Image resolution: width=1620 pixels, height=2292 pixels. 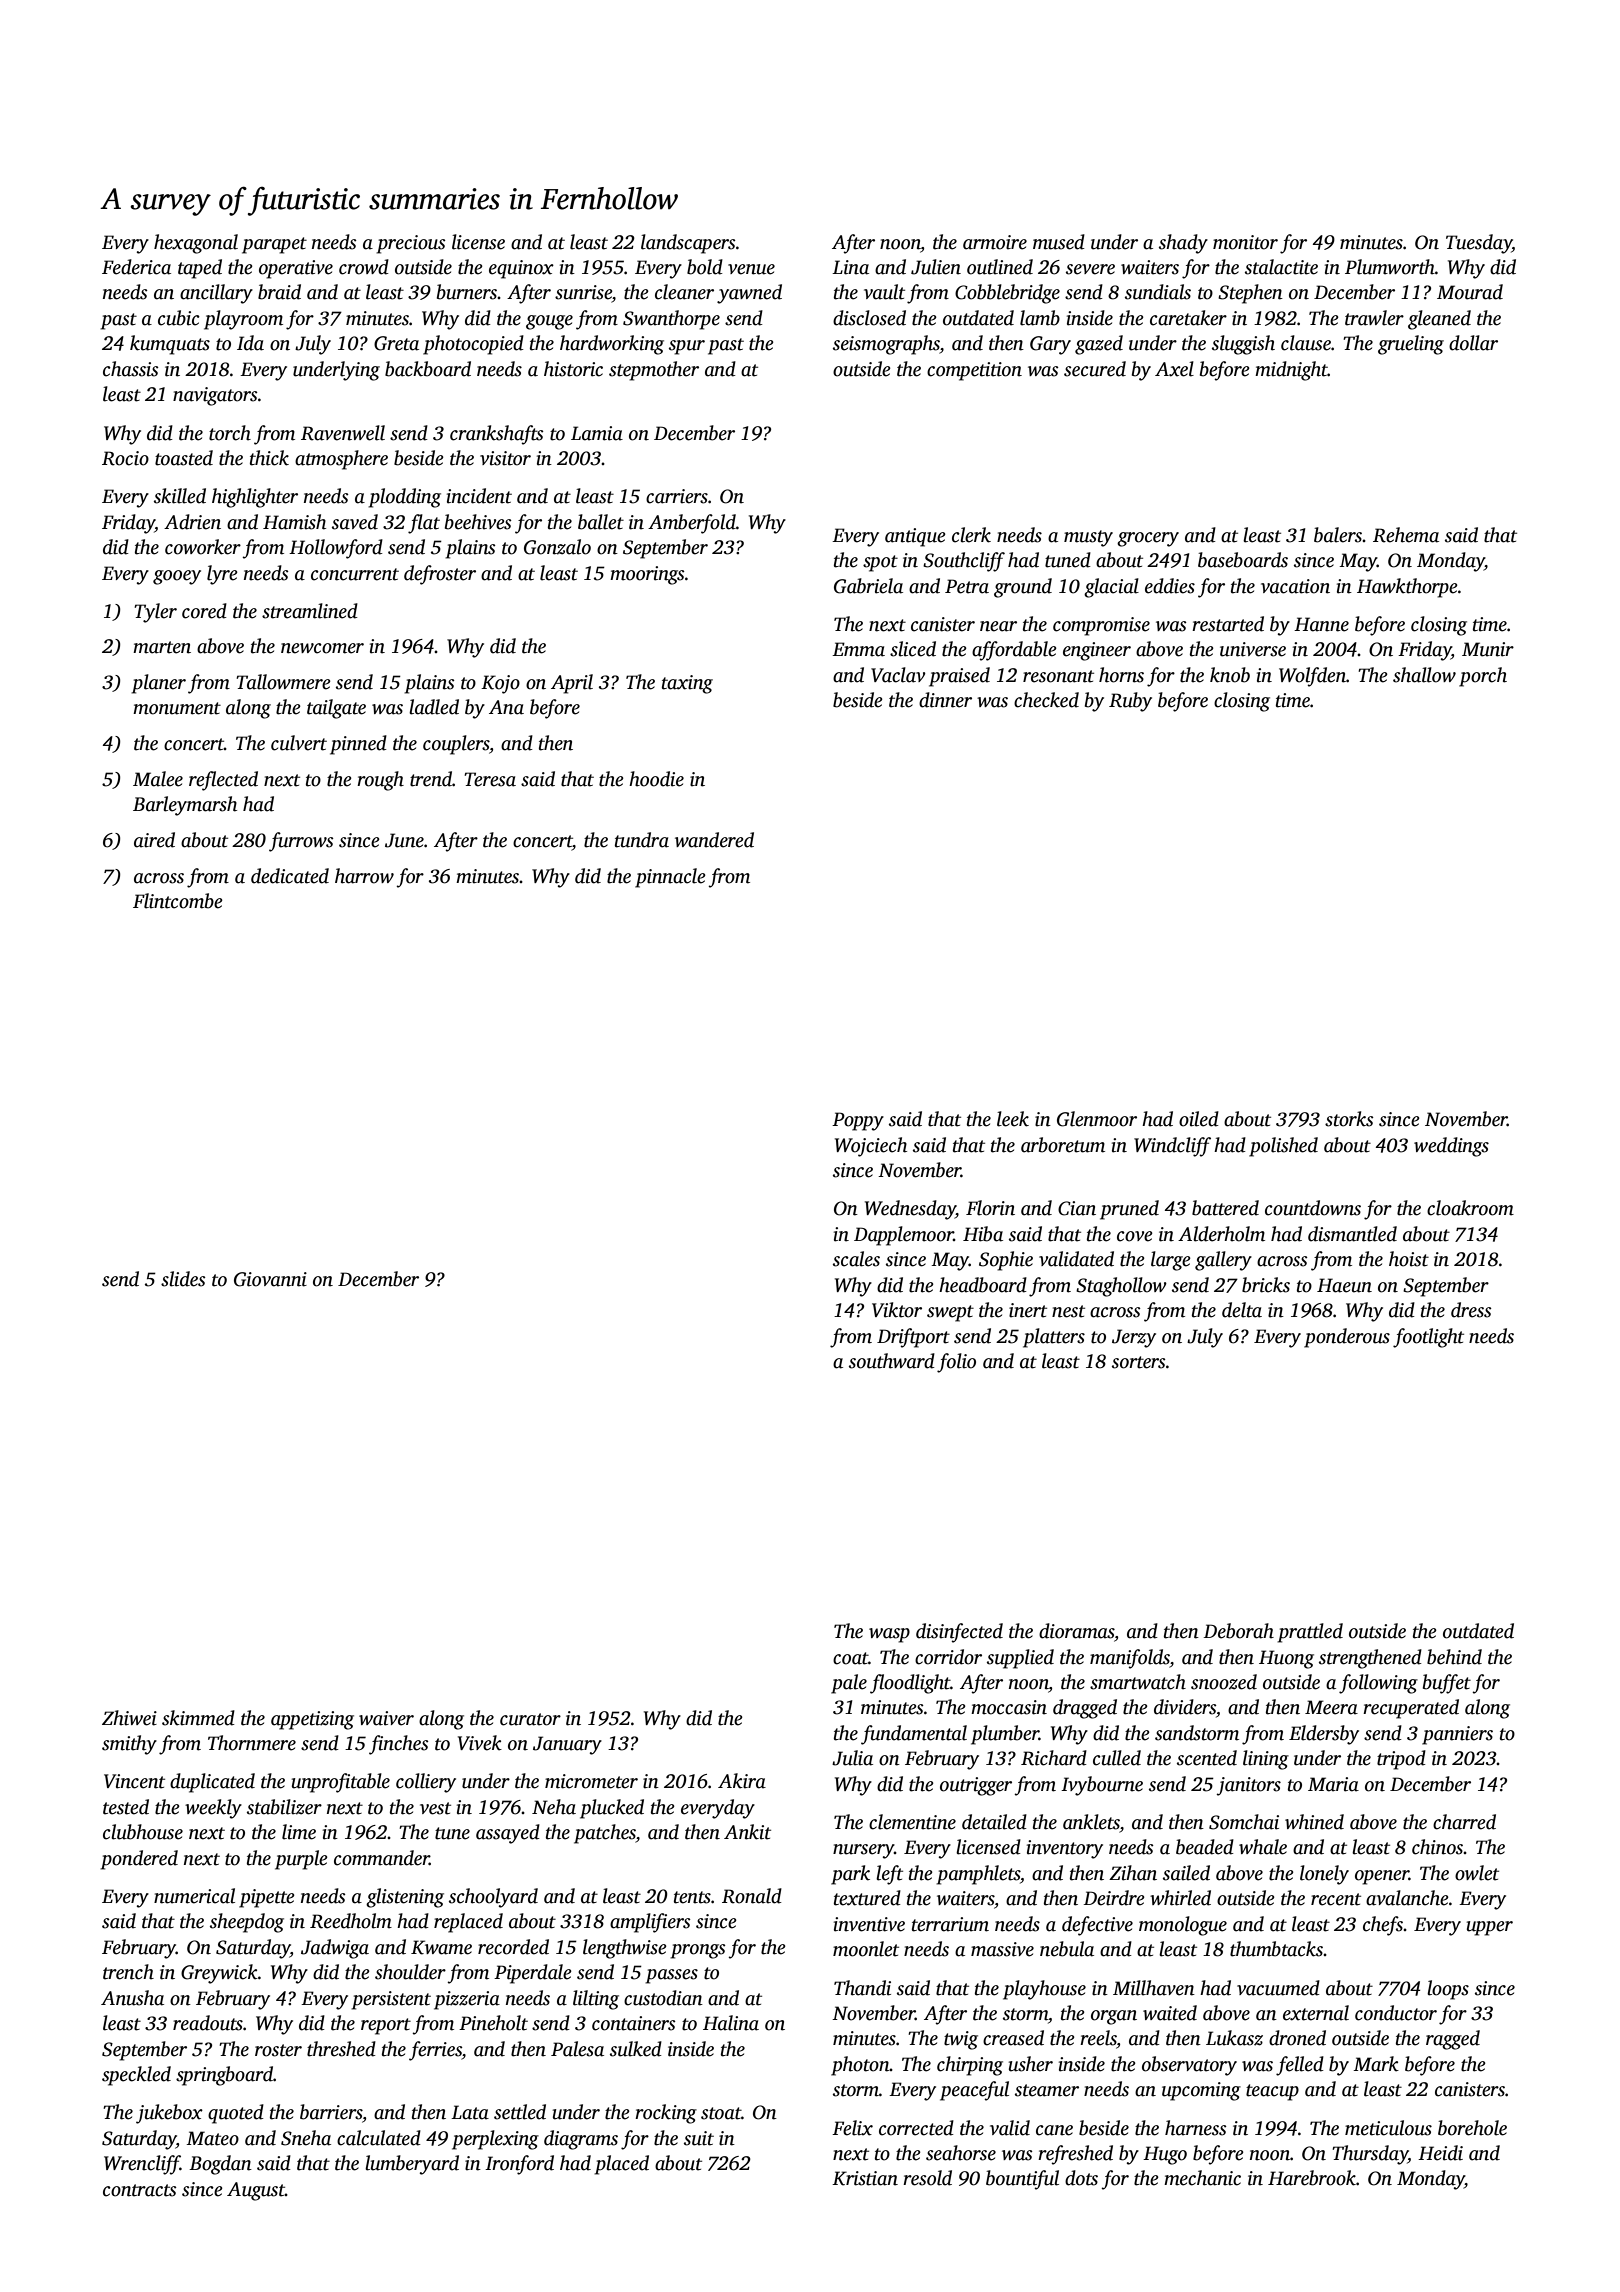 What do you see at coordinates (1130, 702) in the document?
I see `Ruby` at bounding box center [1130, 702].
